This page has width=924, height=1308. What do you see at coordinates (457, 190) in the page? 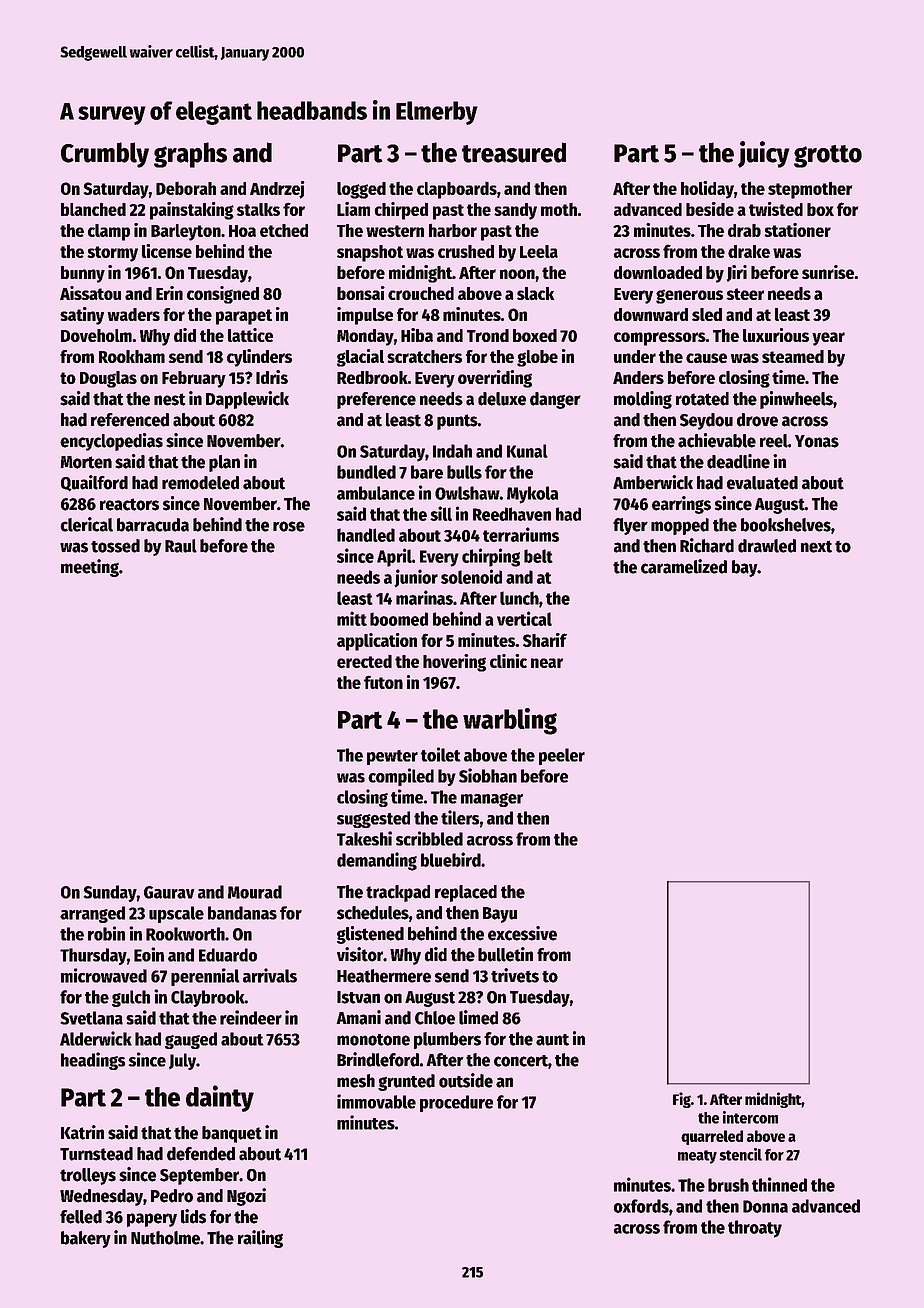
I see `clapboards` at bounding box center [457, 190].
